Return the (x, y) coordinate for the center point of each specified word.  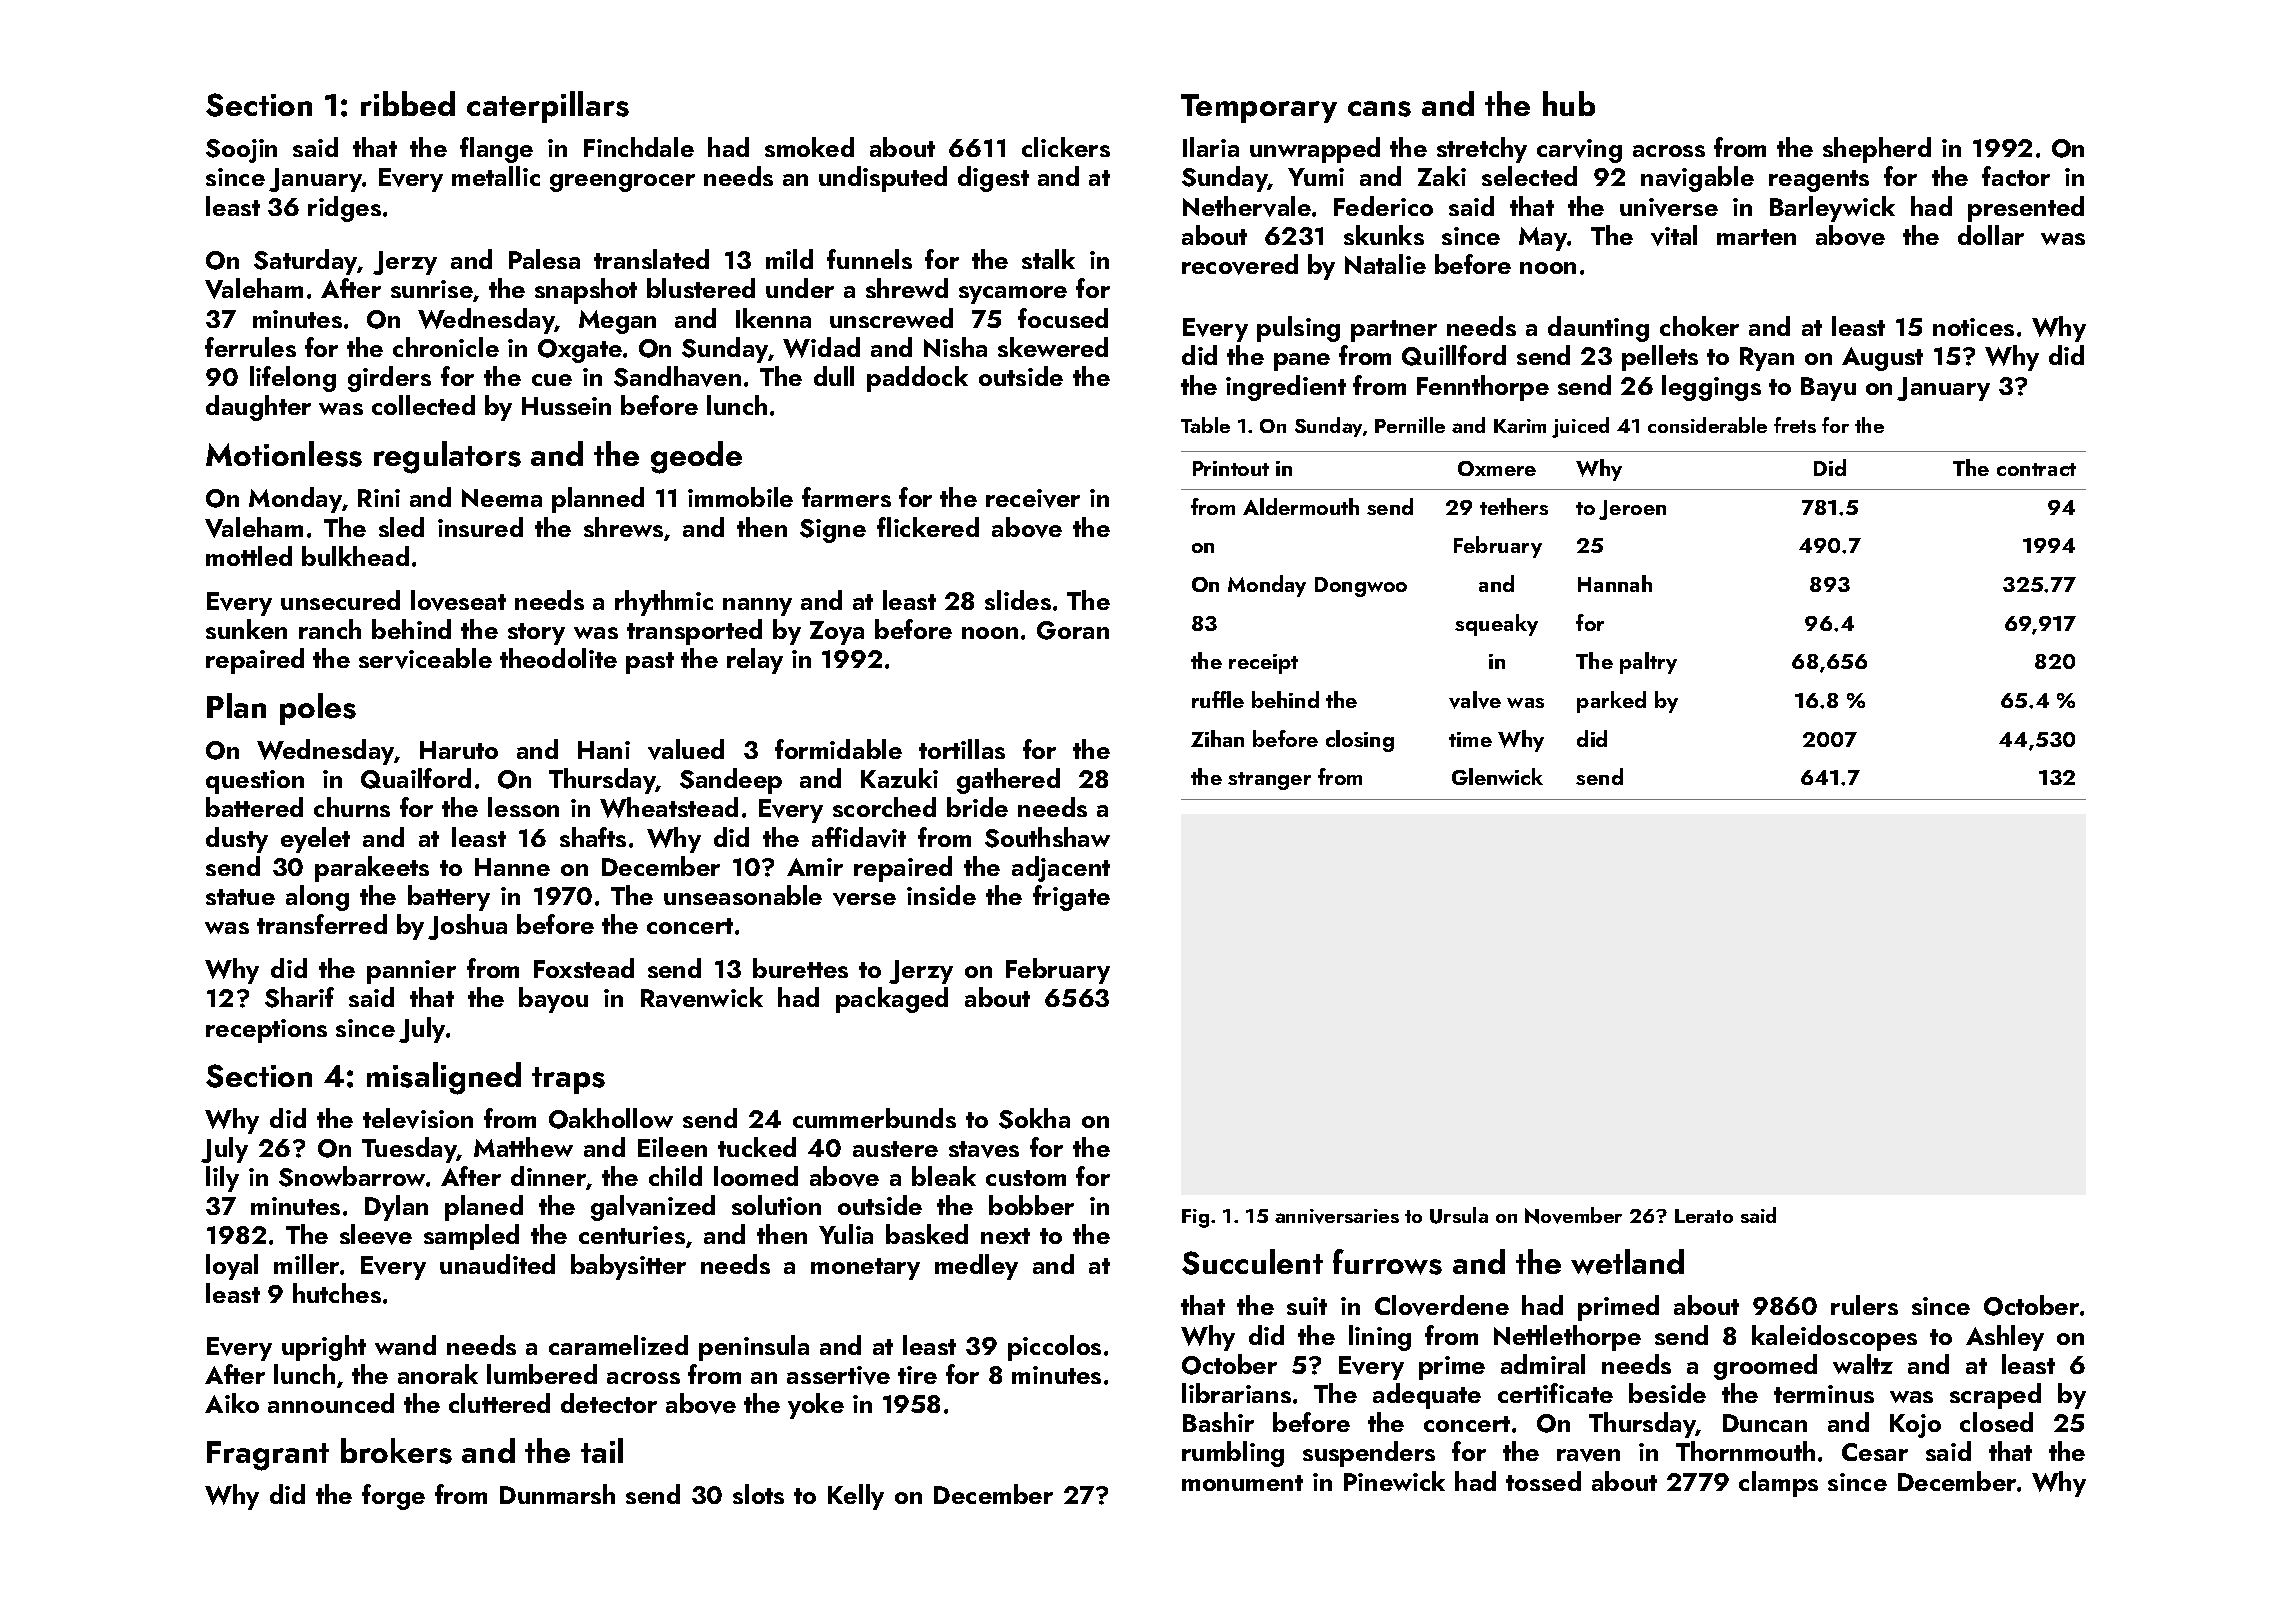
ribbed (408, 103)
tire (917, 1375)
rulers (1864, 1305)
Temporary (1259, 108)
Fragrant (268, 1456)
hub (1569, 103)
